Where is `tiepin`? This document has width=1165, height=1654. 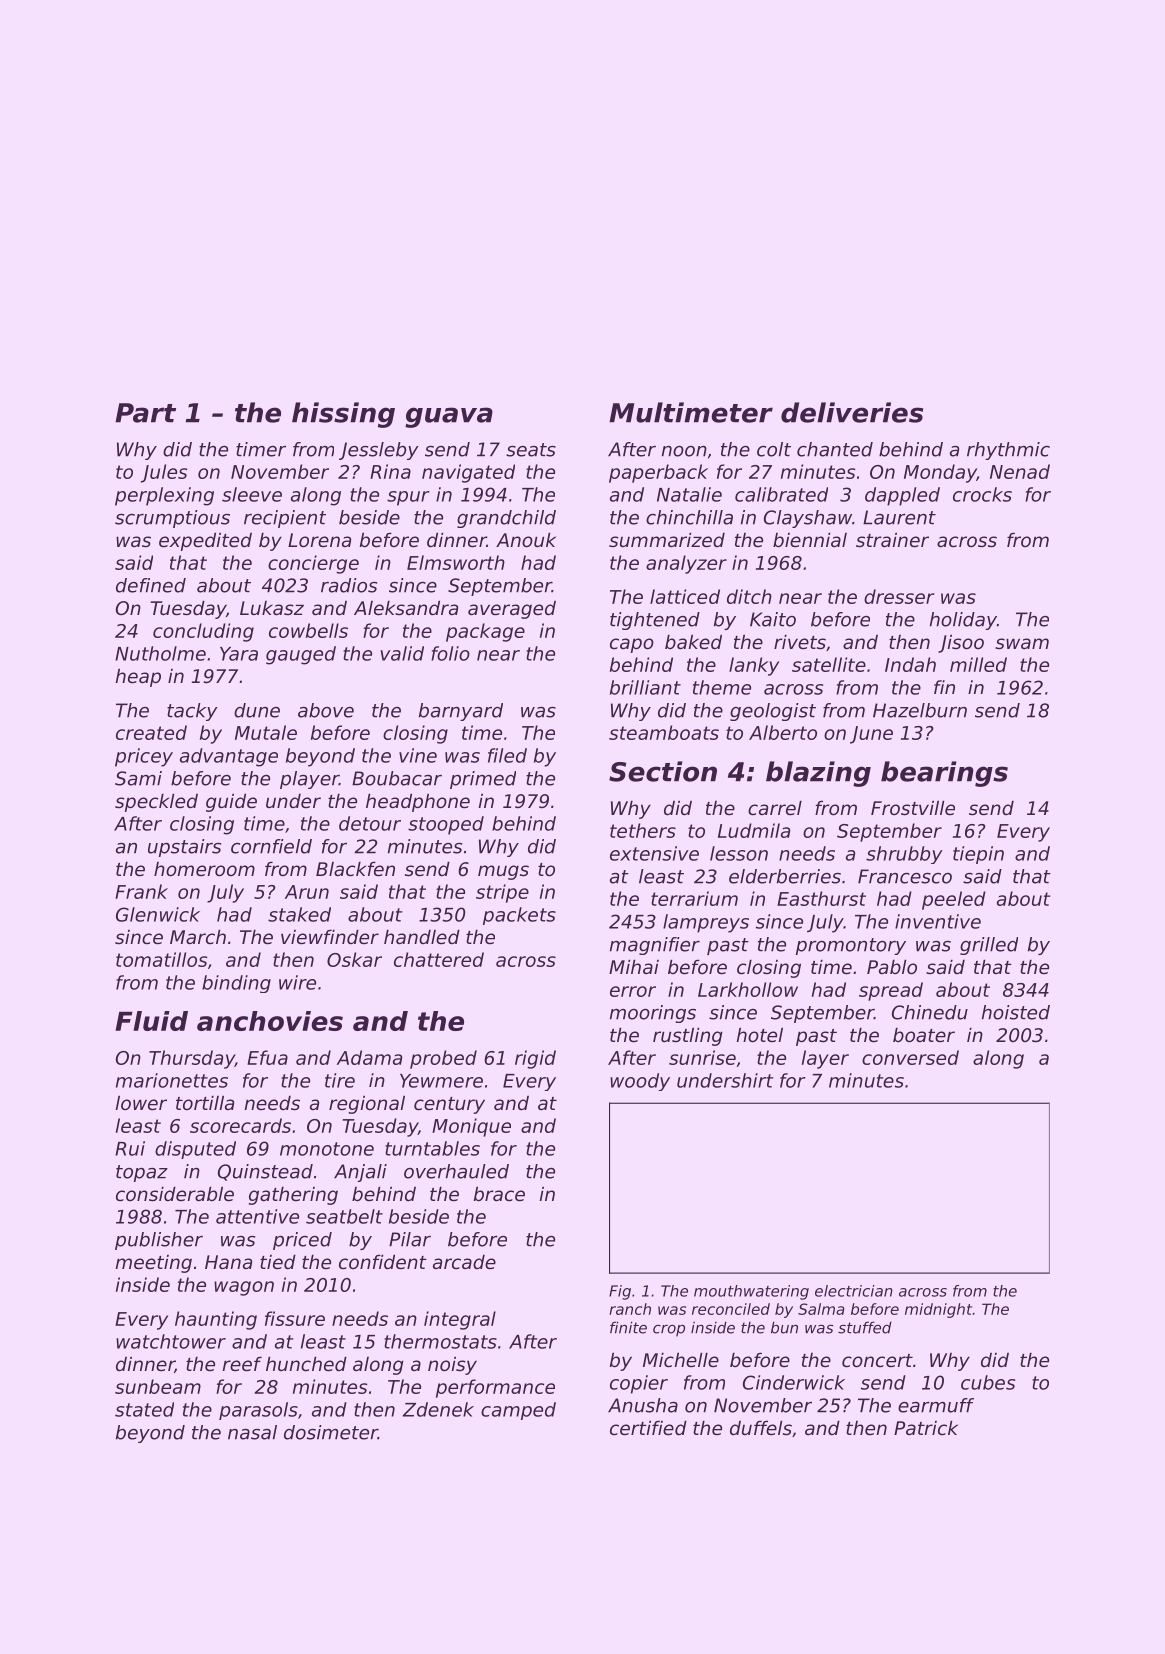
tiepin is located at coordinates (978, 855).
